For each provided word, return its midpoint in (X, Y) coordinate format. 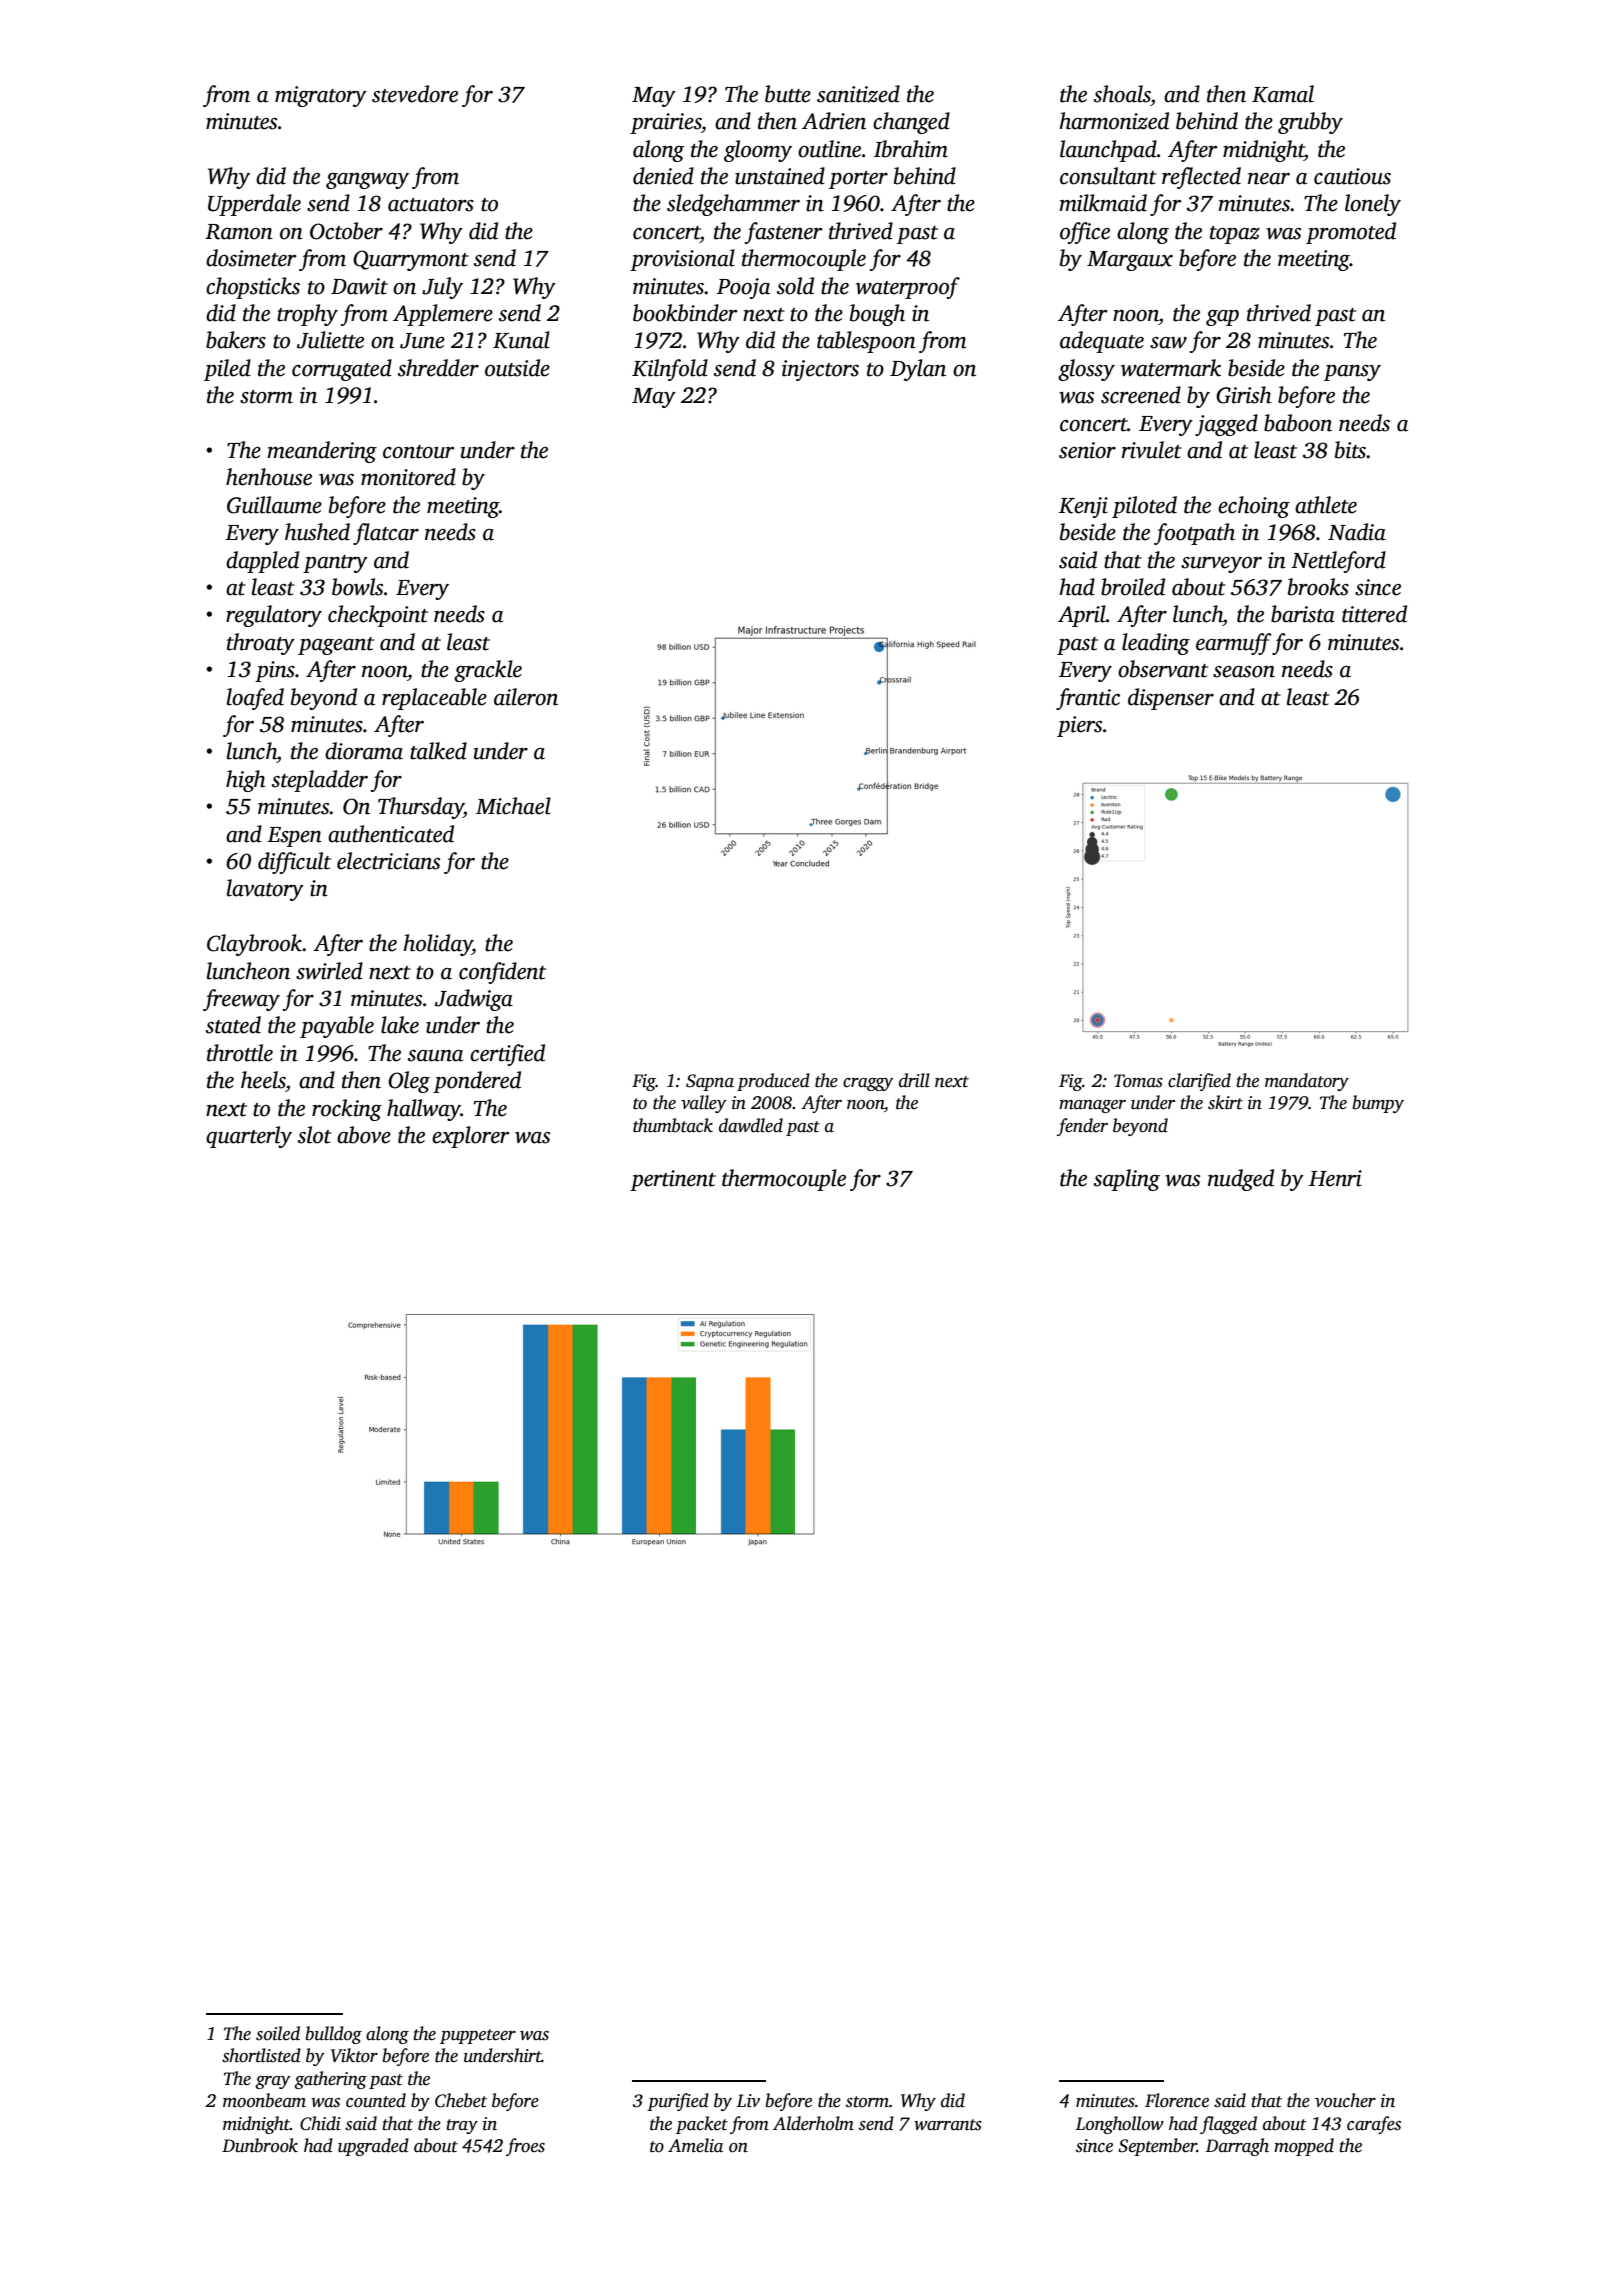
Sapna (710, 1082)
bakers (236, 340)
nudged (1241, 1180)
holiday (437, 945)
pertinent (673, 1180)
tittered (1374, 614)
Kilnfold (670, 370)
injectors (820, 370)
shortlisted (261, 2055)
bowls (357, 587)
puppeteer (478, 2036)
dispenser (1171, 699)
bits (1350, 450)
